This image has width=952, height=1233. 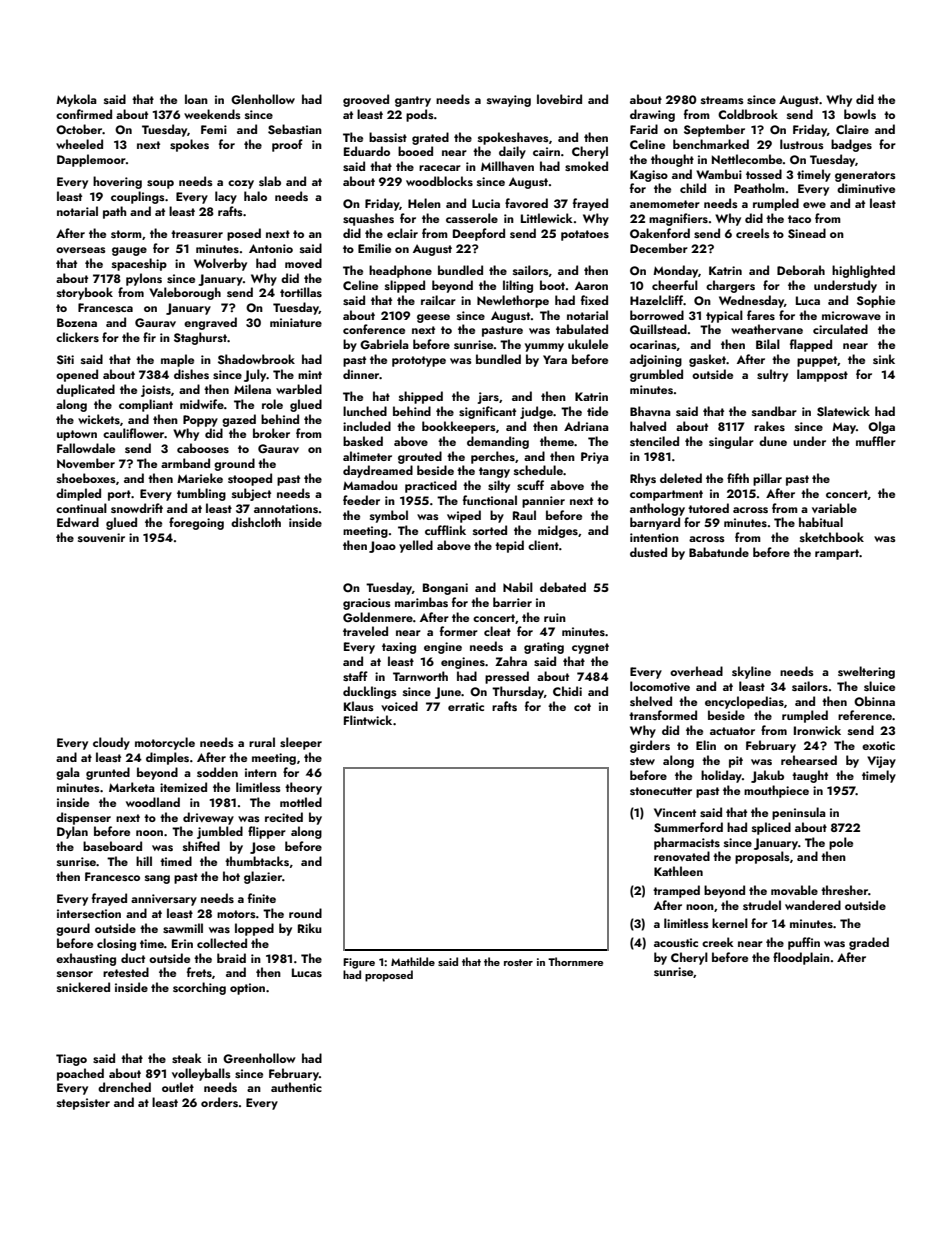 What do you see at coordinates (659, 248) in the image?
I see `December` at bounding box center [659, 248].
